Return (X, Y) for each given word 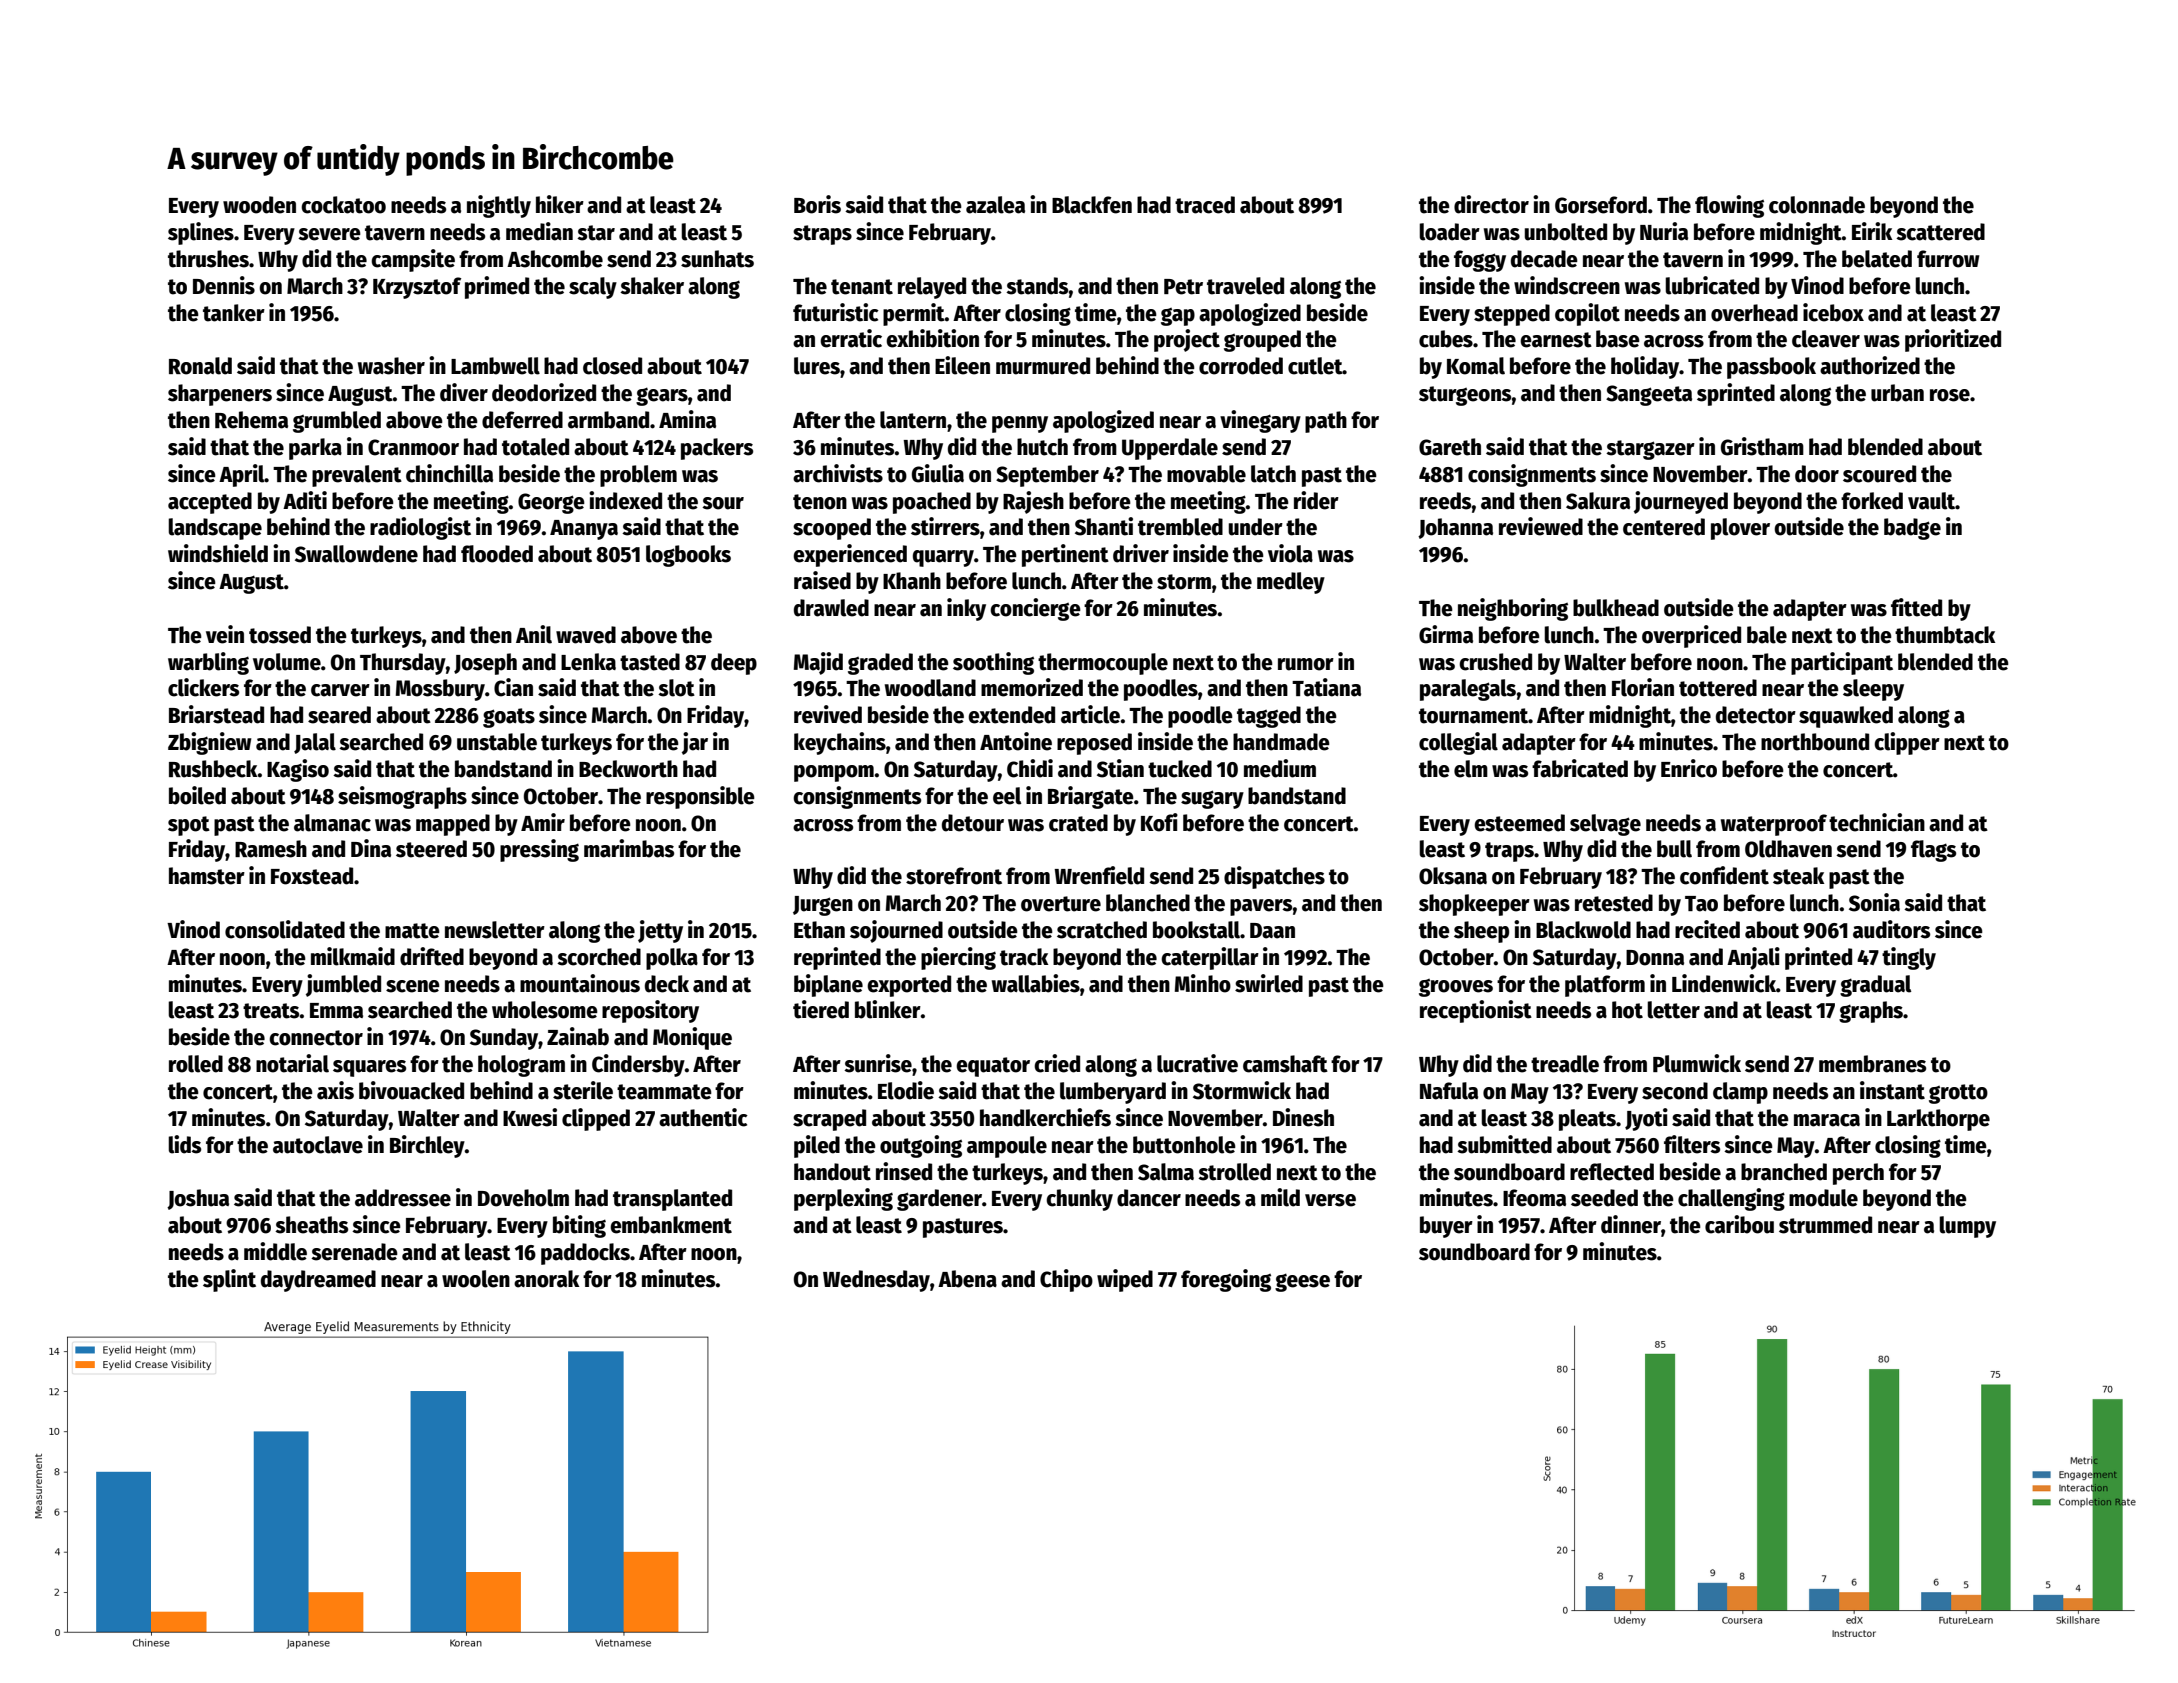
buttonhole (1184, 1145)
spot (189, 826)
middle (275, 1251)
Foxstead (312, 876)
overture (1061, 904)
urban (1897, 393)
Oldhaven (1788, 849)
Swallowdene (356, 554)
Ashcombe (555, 259)
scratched (1102, 930)
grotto (1958, 1094)
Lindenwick (1724, 983)
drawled (831, 608)
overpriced (1691, 636)
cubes (1446, 339)
